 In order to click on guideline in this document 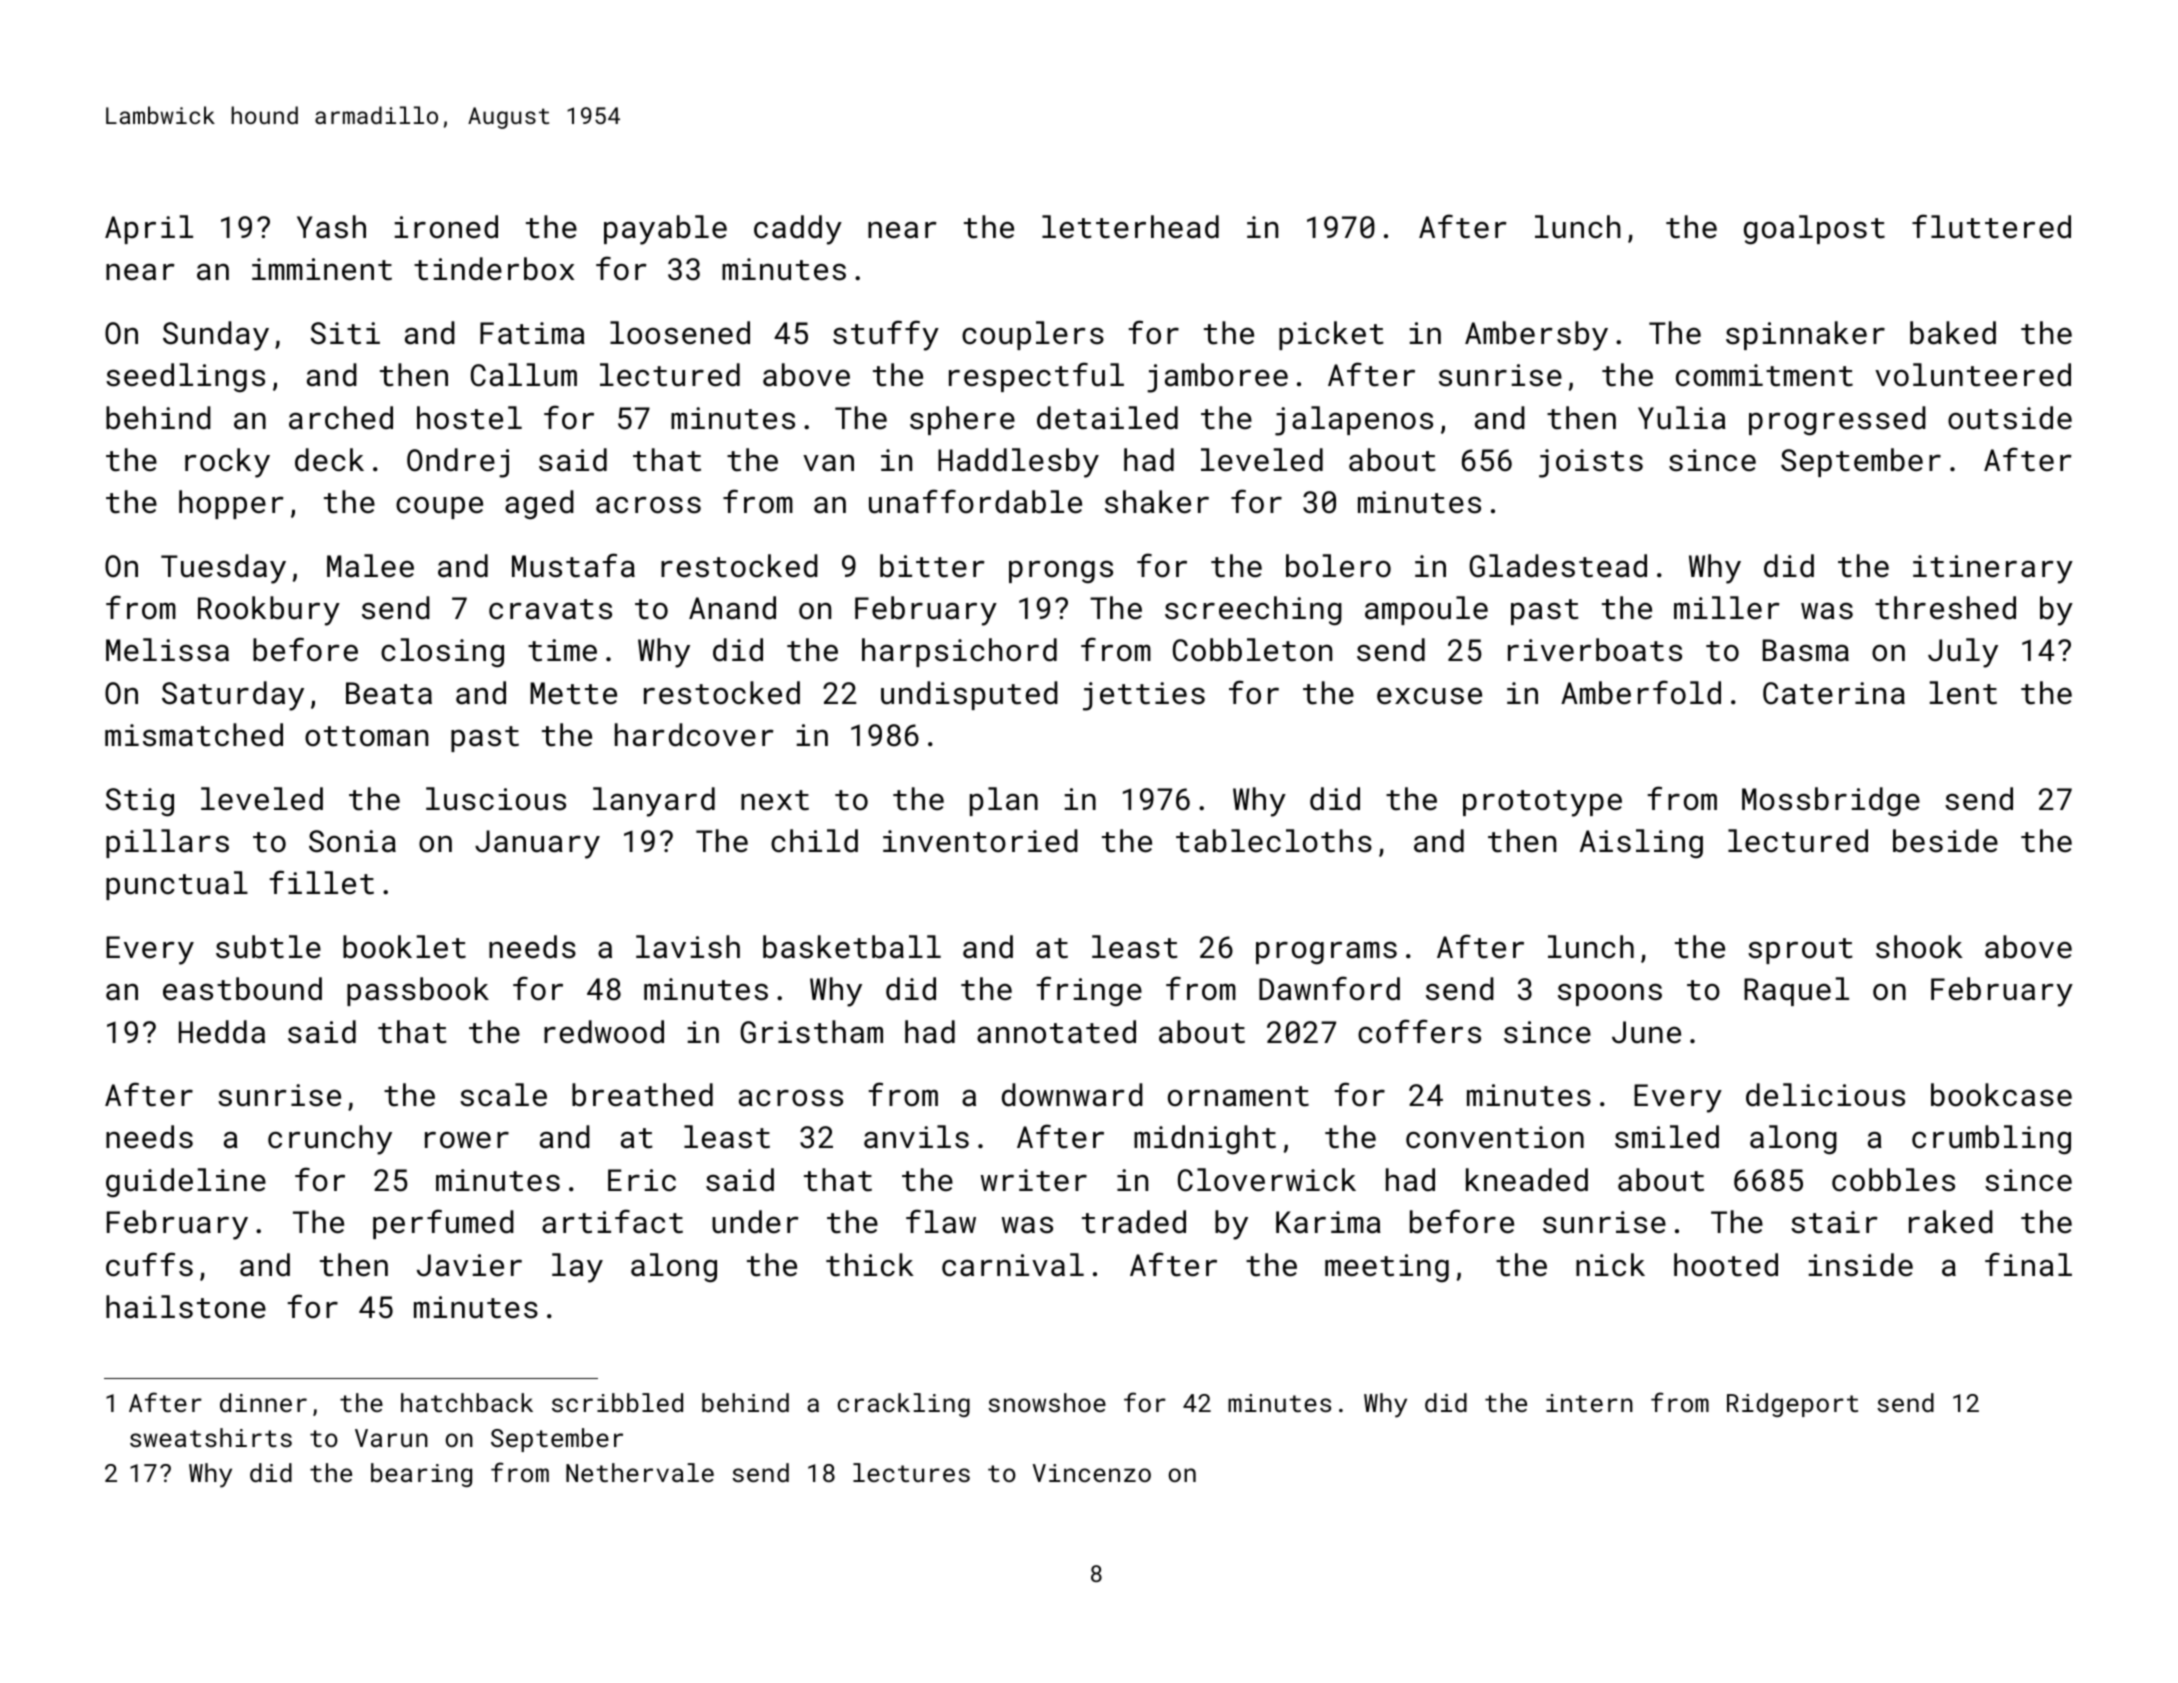, I will do `click(186, 1183)`.
